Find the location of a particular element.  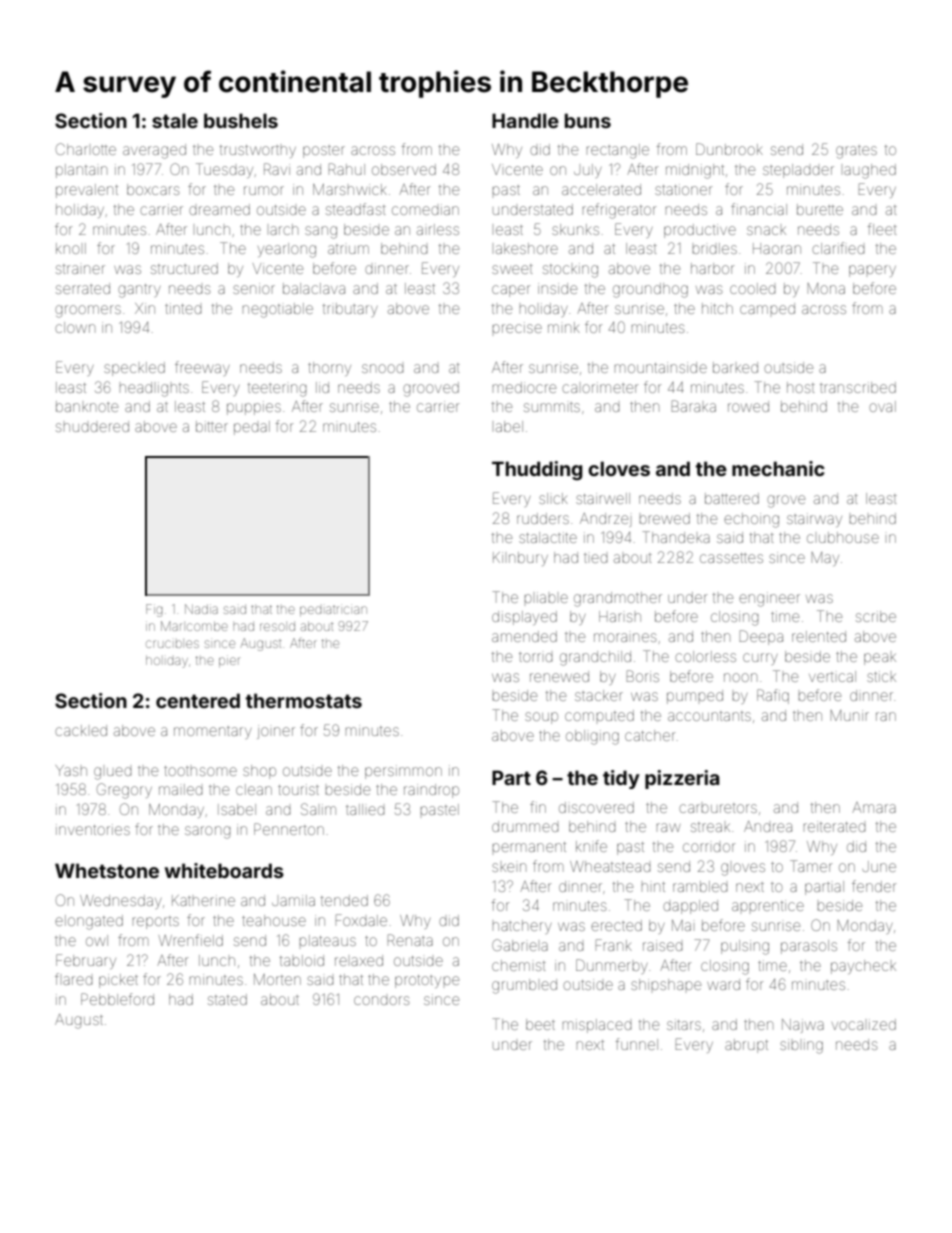

dreamed is located at coordinates (219, 209).
